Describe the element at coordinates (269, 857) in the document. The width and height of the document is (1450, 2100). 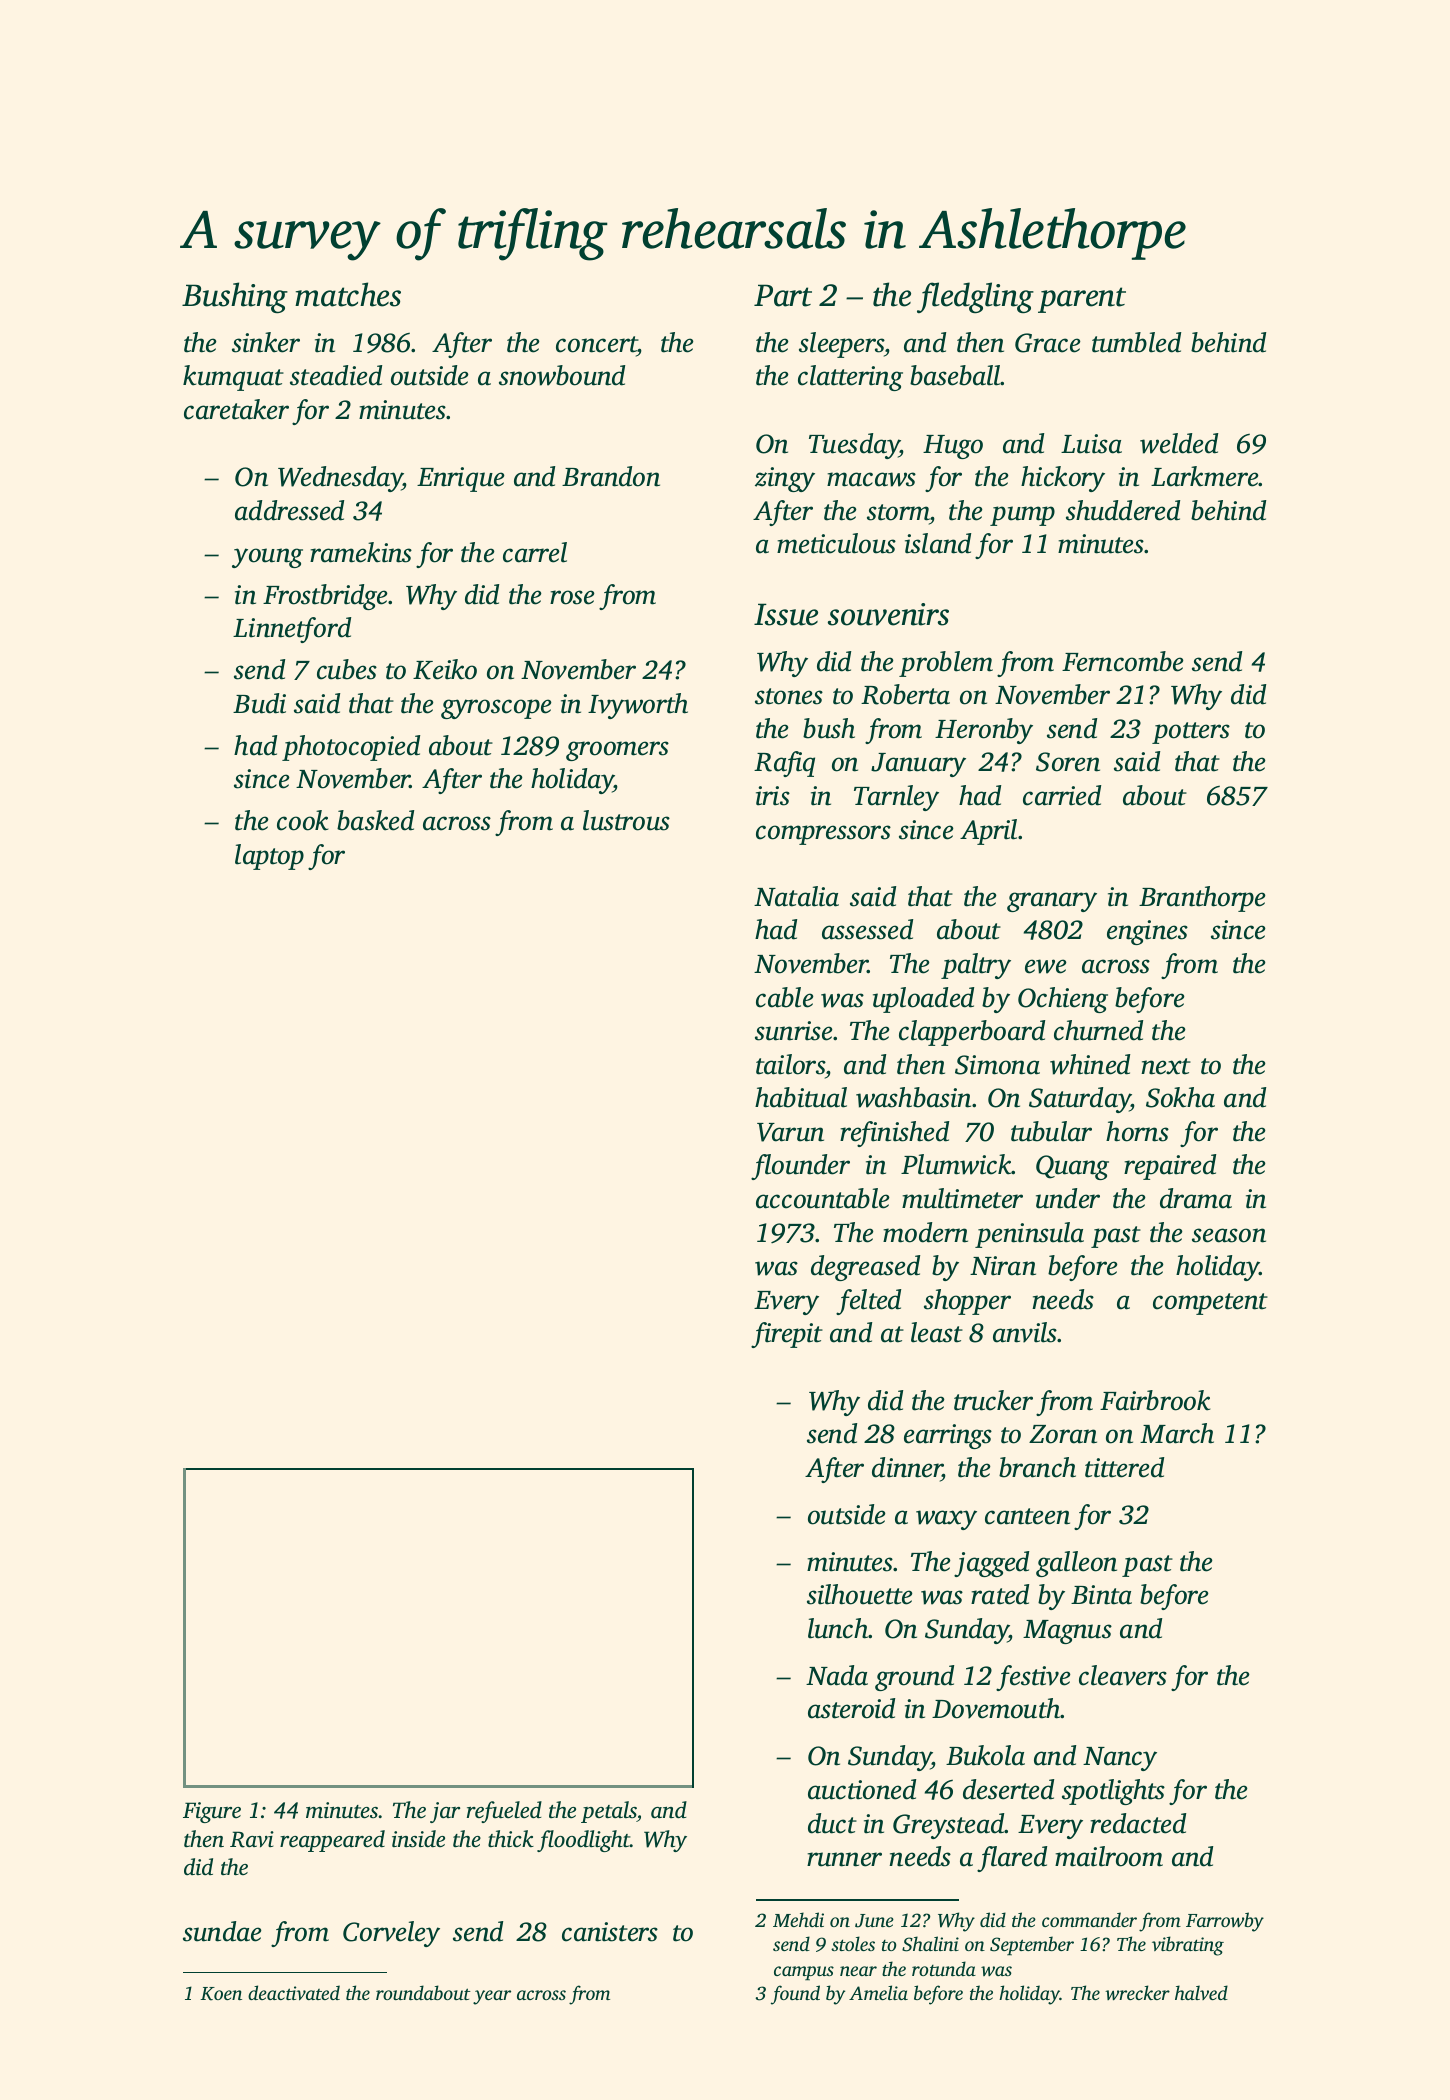
I see `laptop` at that location.
